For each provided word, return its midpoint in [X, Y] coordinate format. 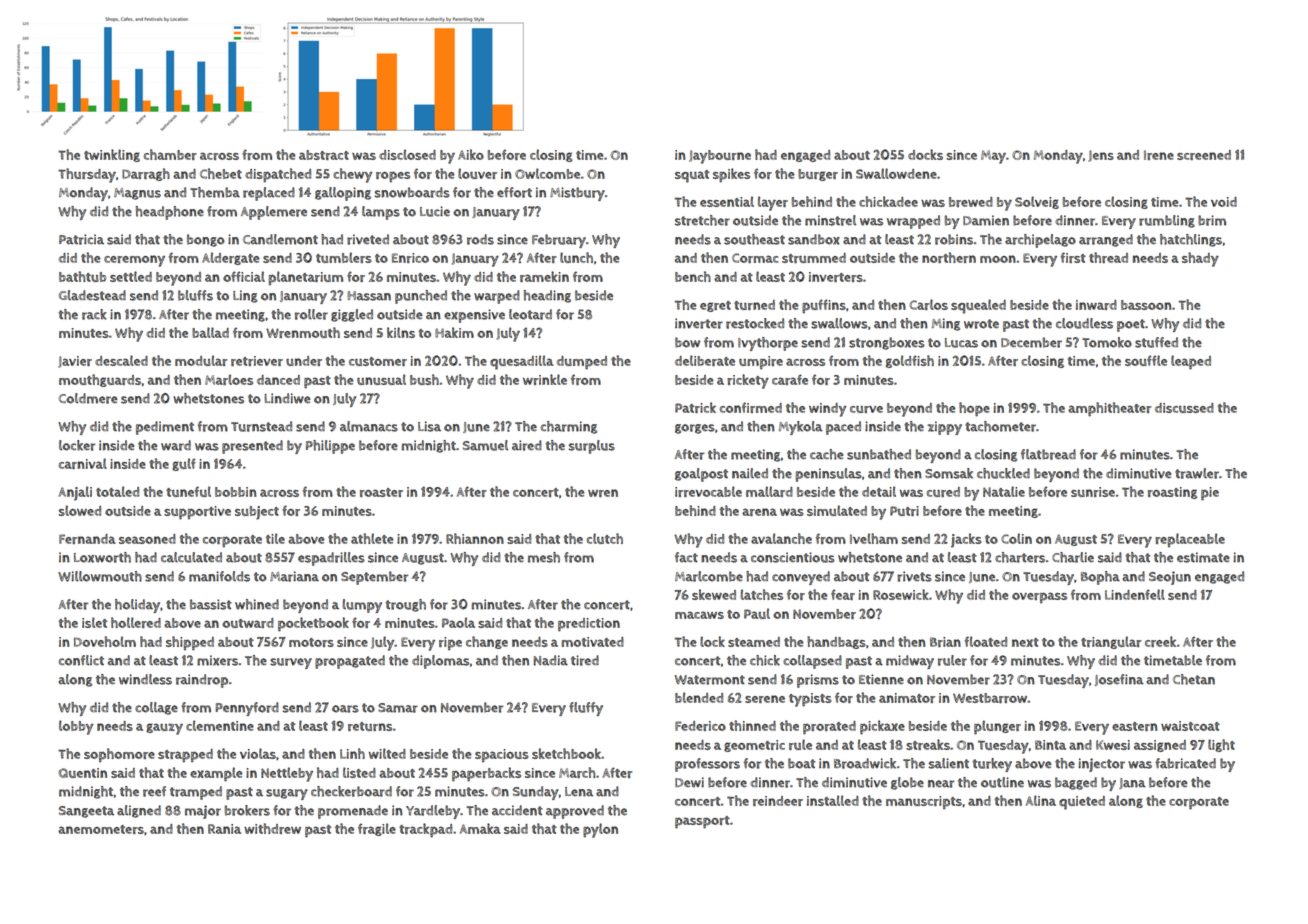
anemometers [101, 829]
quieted [1082, 803]
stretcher [702, 220]
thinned [752, 725]
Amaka [480, 828]
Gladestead [92, 295]
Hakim [454, 332]
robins [954, 239]
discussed [1184, 408]
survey [291, 663]
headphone [170, 213]
